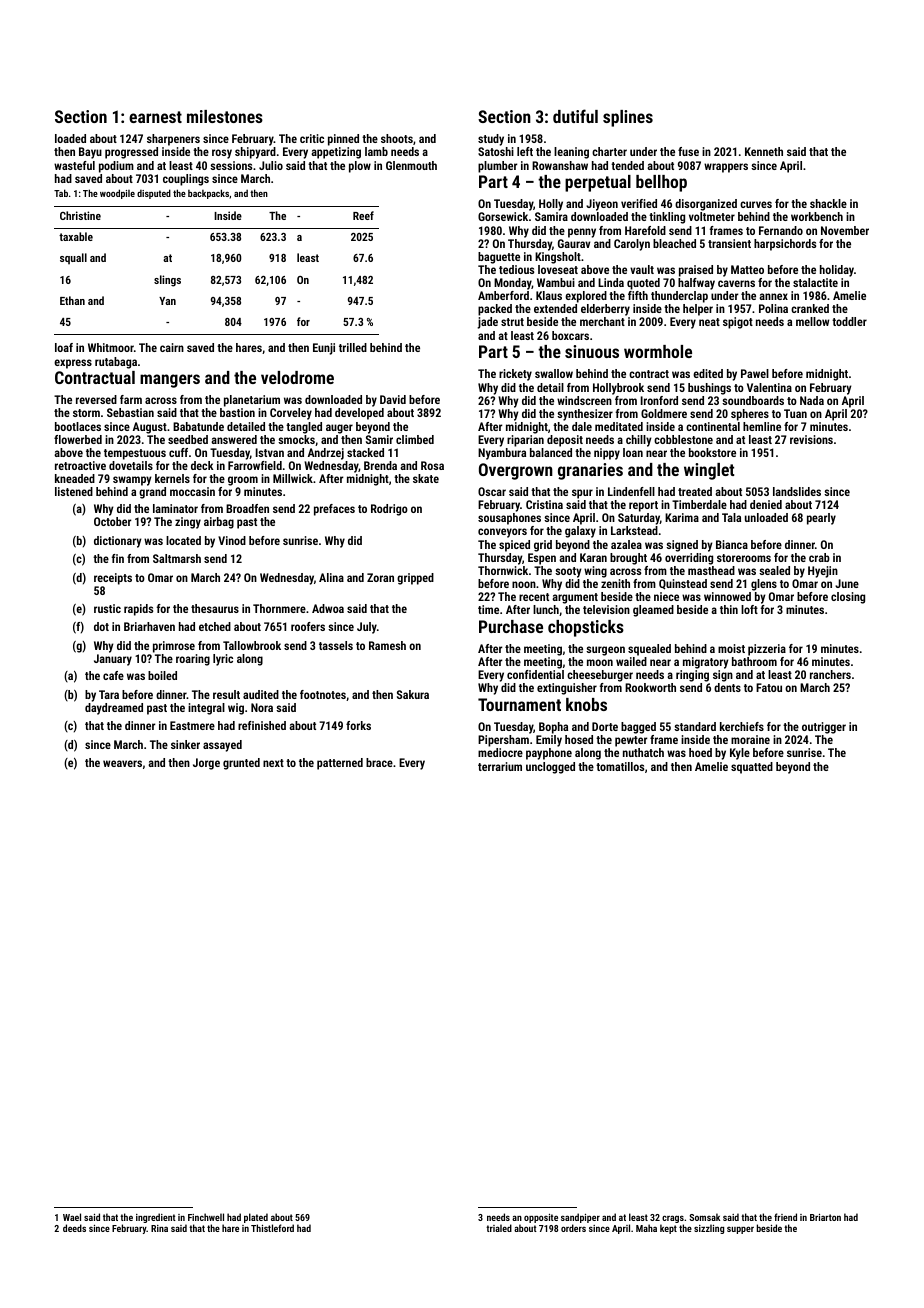  I want to click on grunted, so click(241, 764).
